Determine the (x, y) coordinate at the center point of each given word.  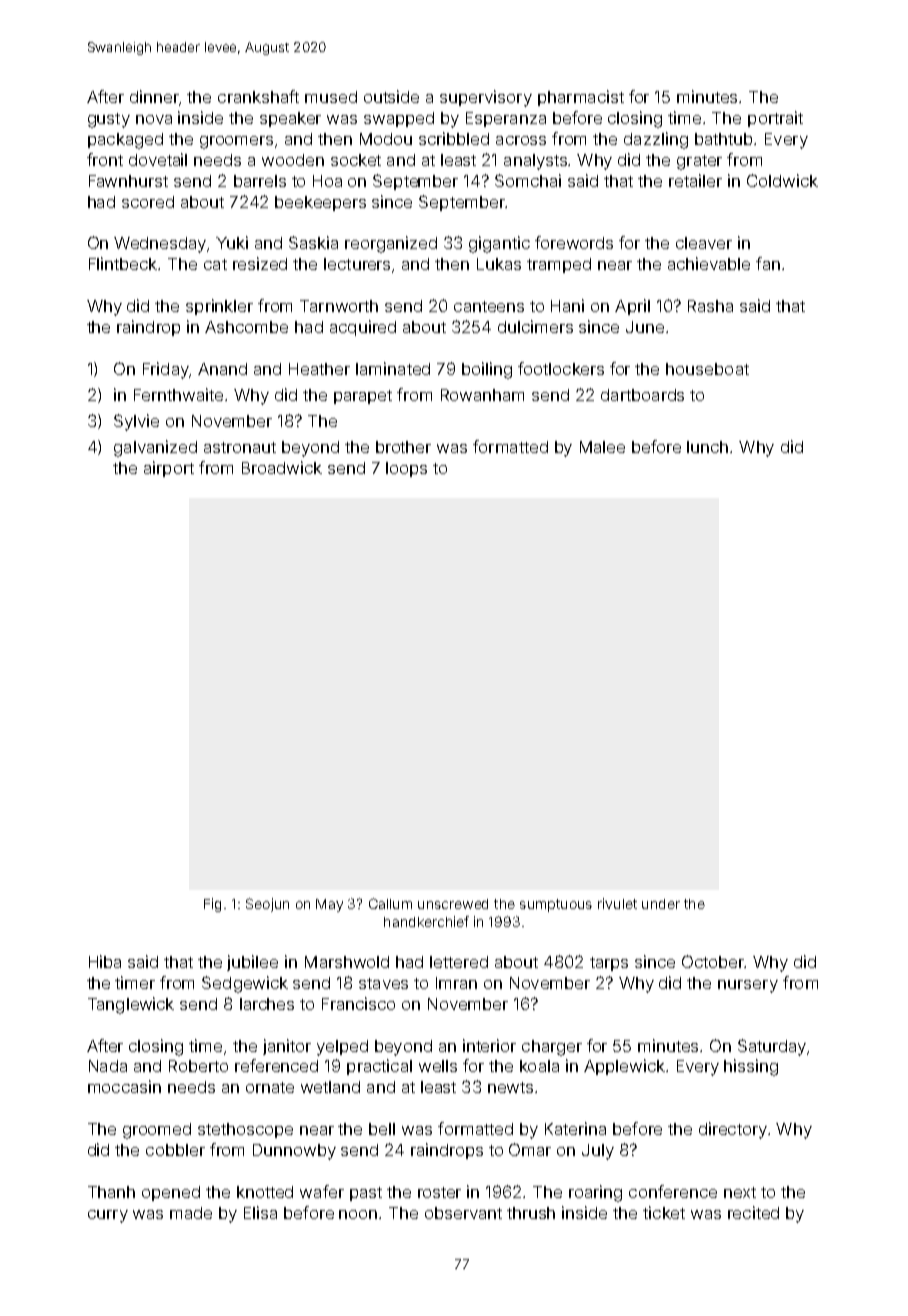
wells (438, 1066)
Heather (319, 369)
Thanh (111, 1192)
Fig (212, 905)
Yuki (232, 242)
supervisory (486, 98)
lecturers (357, 264)
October (713, 961)
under (661, 904)
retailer (695, 180)
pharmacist (581, 98)
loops (406, 469)
